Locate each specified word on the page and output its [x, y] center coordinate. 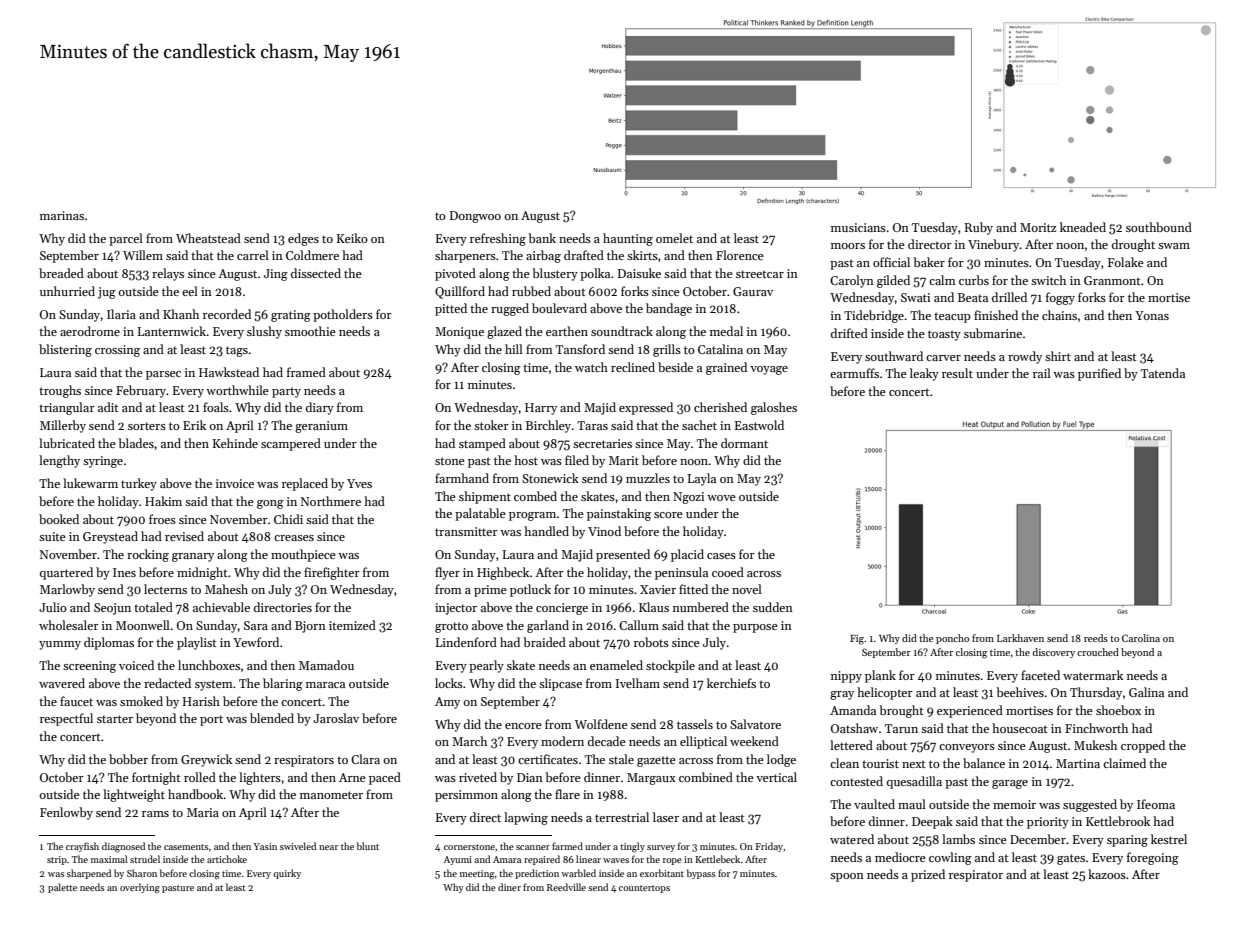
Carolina [1141, 638]
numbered [701, 607]
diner [509, 887]
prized [928, 875]
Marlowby [67, 590]
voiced [136, 665]
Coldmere [312, 255]
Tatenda [1163, 373]
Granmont [1112, 280]
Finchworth [1096, 728]
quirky [287, 874]
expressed [646, 408]
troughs [60, 391]
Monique [459, 333]
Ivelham [638, 683]
